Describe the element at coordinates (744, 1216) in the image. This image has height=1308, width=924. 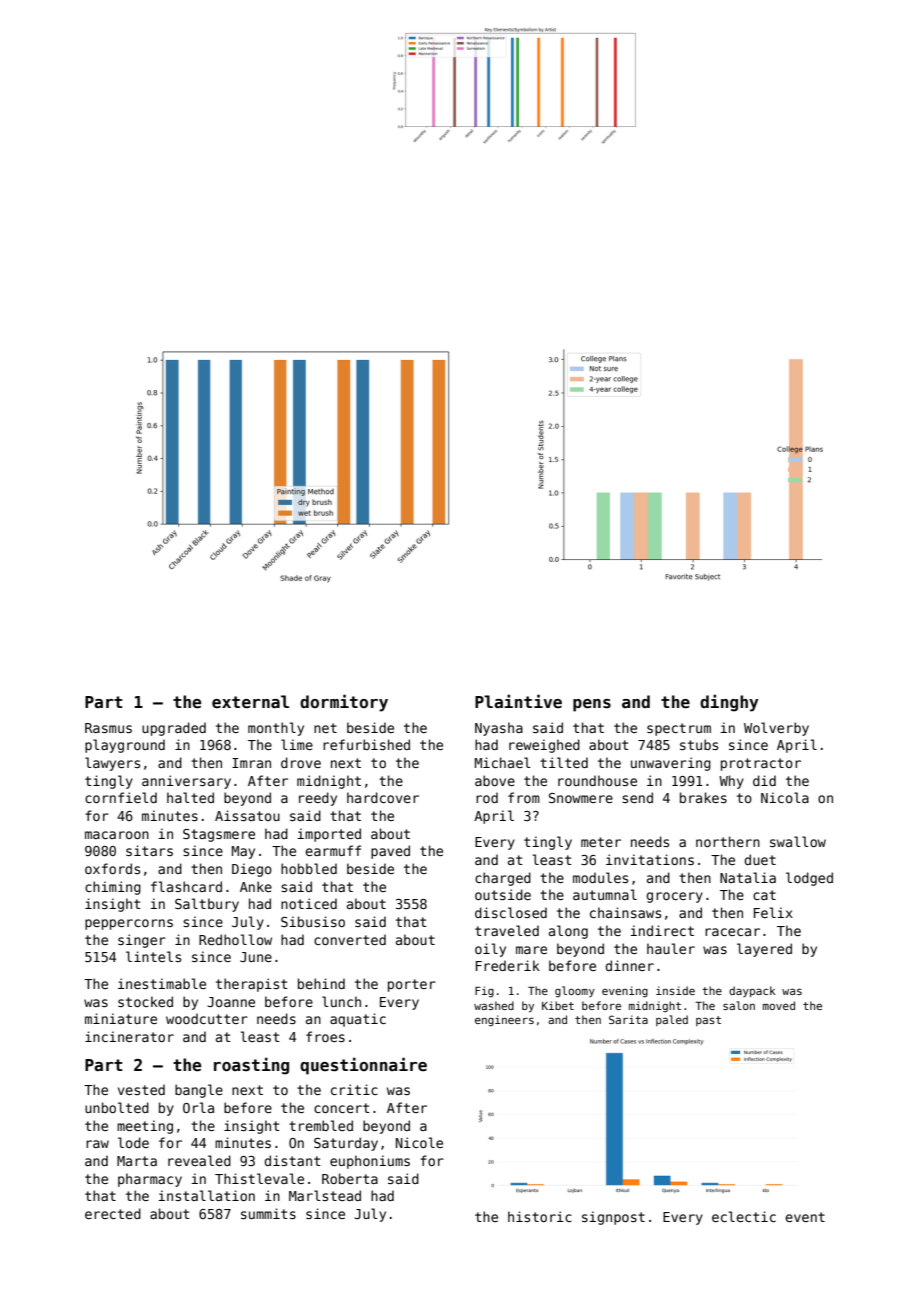
I see `eclectic` at that location.
